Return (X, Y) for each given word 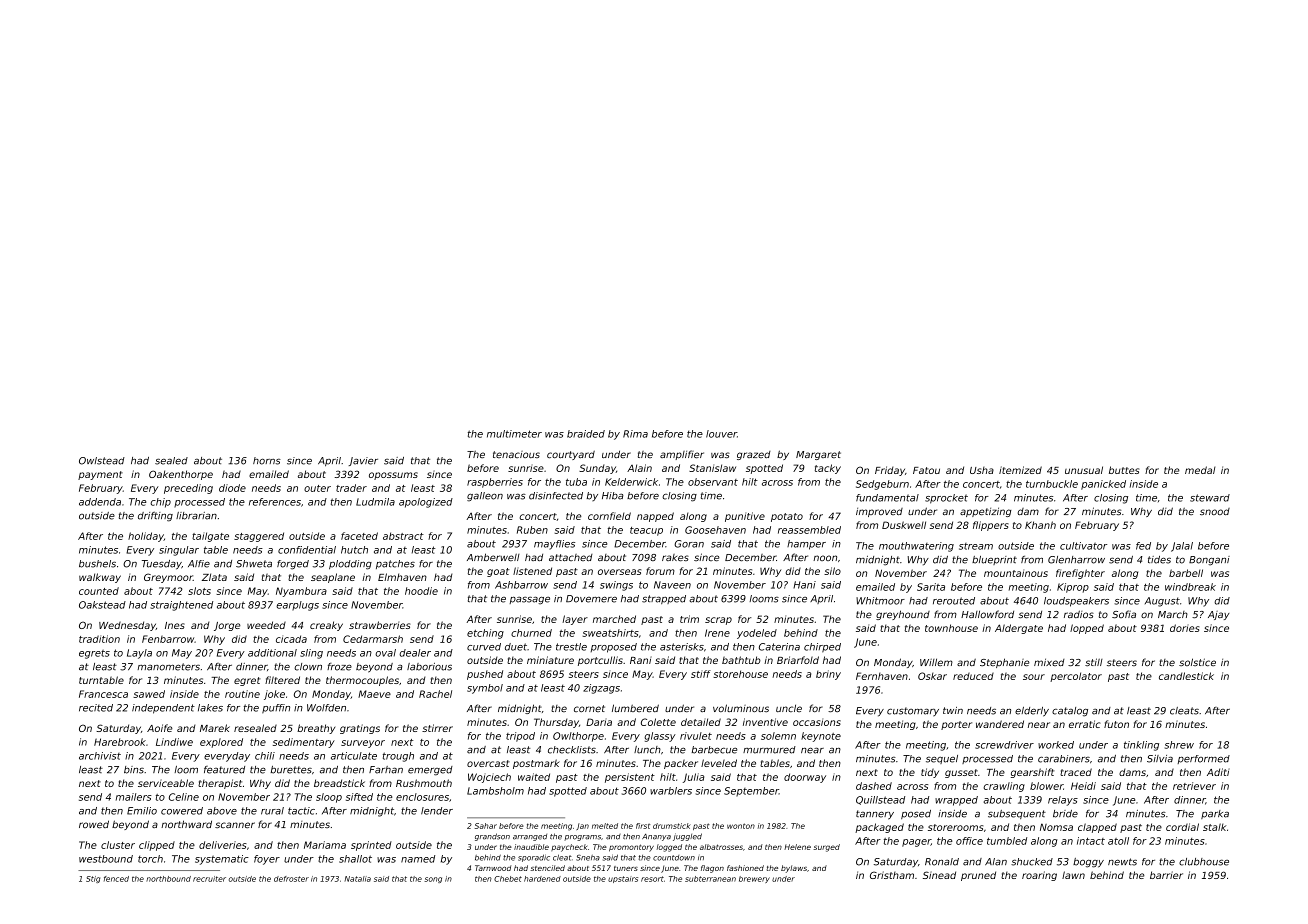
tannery (875, 815)
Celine (184, 797)
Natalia (358, 879)
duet (516, 647)
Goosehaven (715, 530)
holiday (146, 537)
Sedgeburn (882, 485)
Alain (639, 468)
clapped (1097, 828)
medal (1200, 470)
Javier (363, 461)
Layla (139, 654)
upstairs (623, 879)
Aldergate (1019, 629)
